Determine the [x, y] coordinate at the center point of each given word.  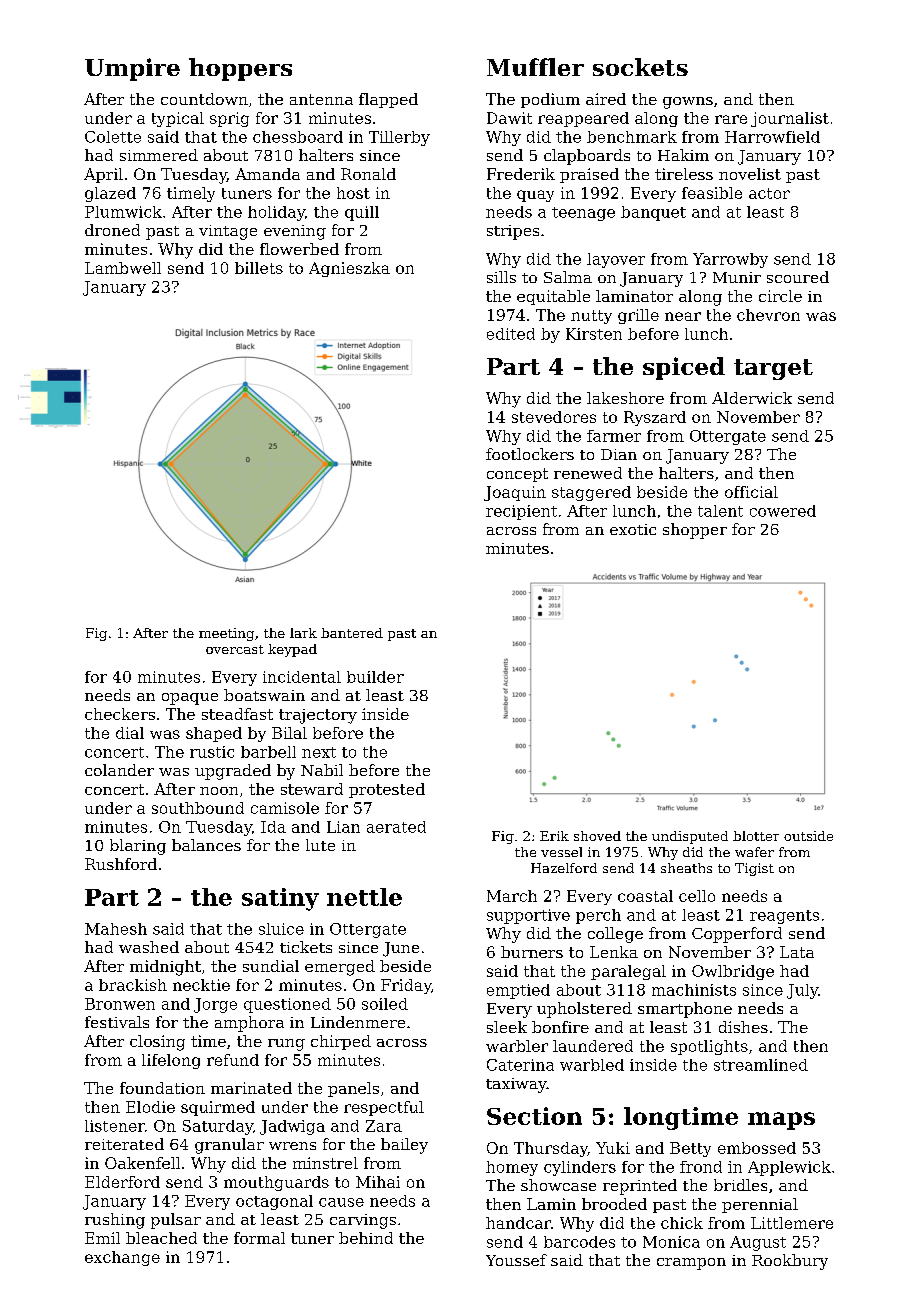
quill [362, 213]
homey [512, 1168]
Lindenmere [358, 1022]
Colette [113, 137]
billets [259, 268]
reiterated [124, 1144]
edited [511, 334]
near [683, 316]
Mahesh [116, 929]
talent [720, 511]
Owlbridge [733, 972]
